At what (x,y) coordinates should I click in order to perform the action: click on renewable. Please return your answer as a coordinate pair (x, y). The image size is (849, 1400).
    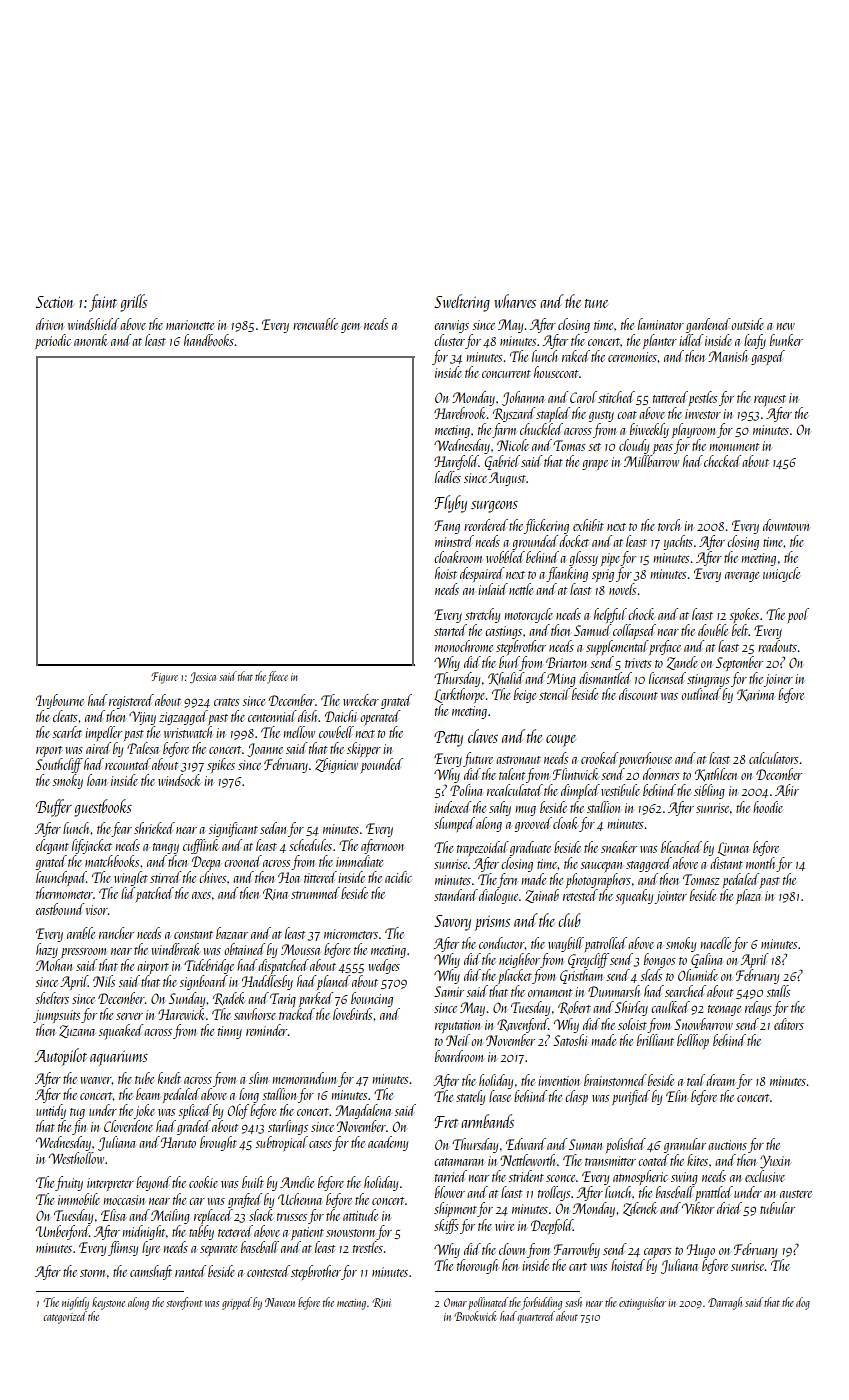
    Looking at the image, I should click on (315, 324).
